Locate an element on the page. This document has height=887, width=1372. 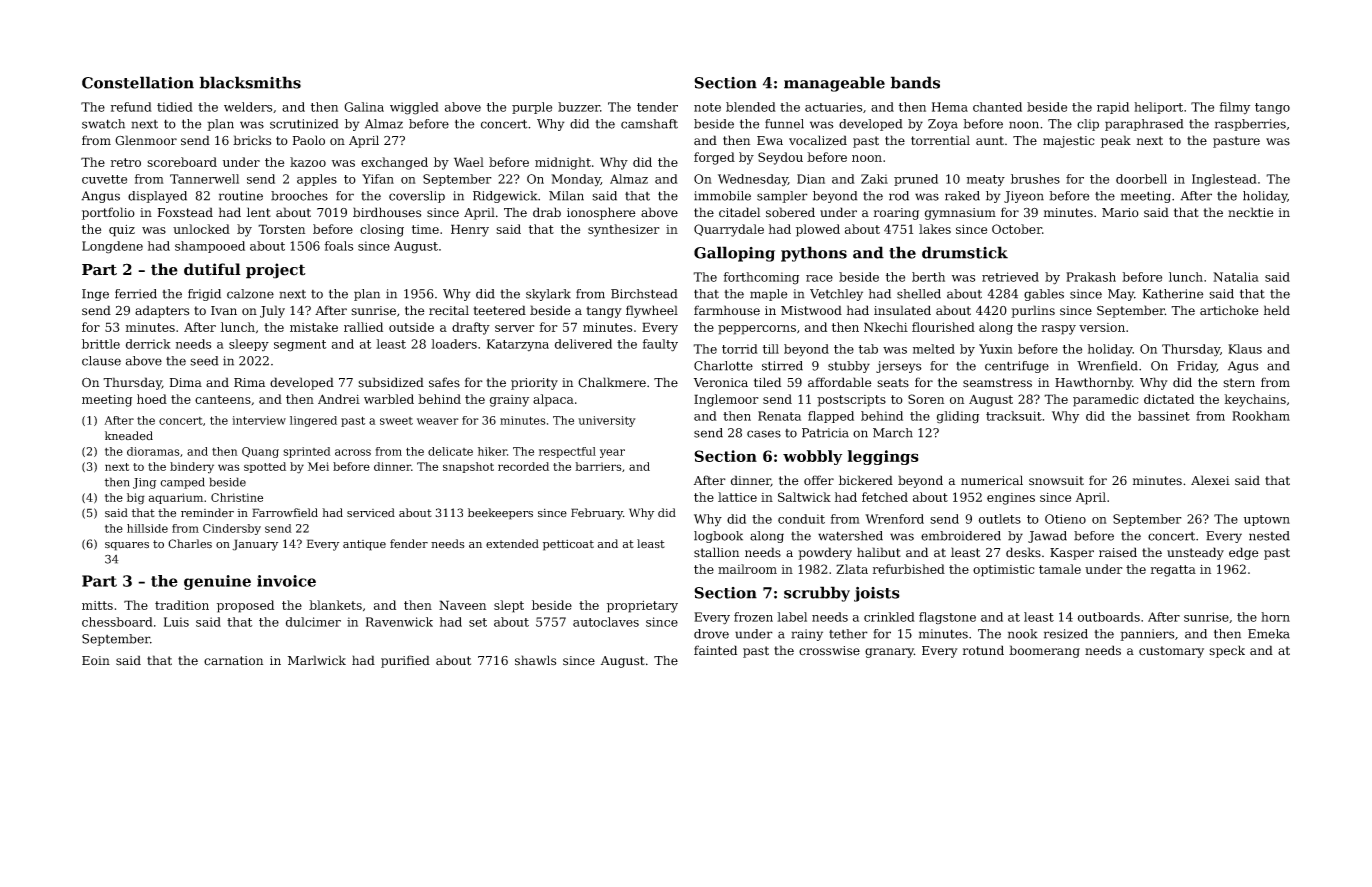
manageable is located at coordinates (834, 84).
